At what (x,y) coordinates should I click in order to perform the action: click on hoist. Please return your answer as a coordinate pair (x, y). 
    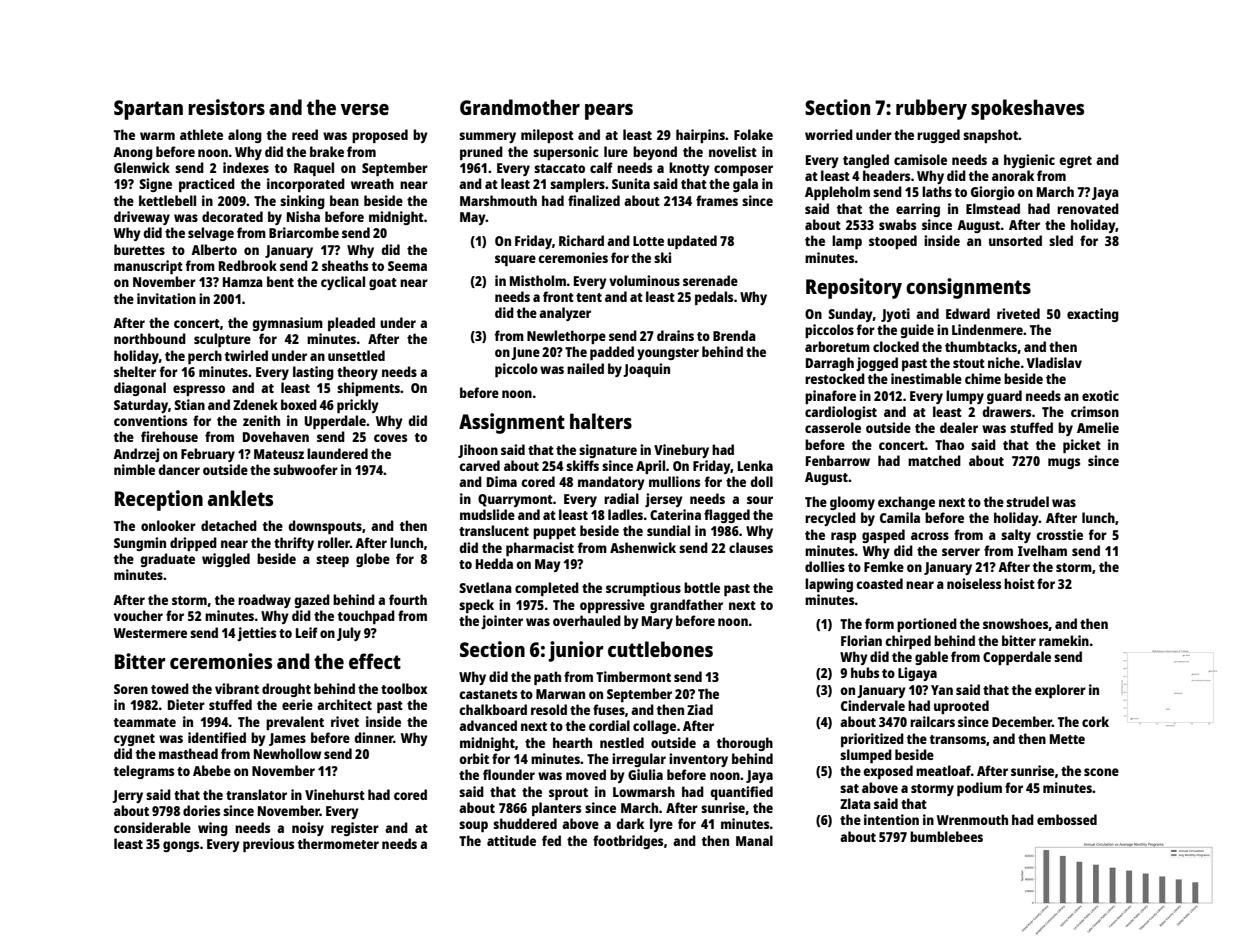
    Looking at the image, I should click on (1019, 583).
